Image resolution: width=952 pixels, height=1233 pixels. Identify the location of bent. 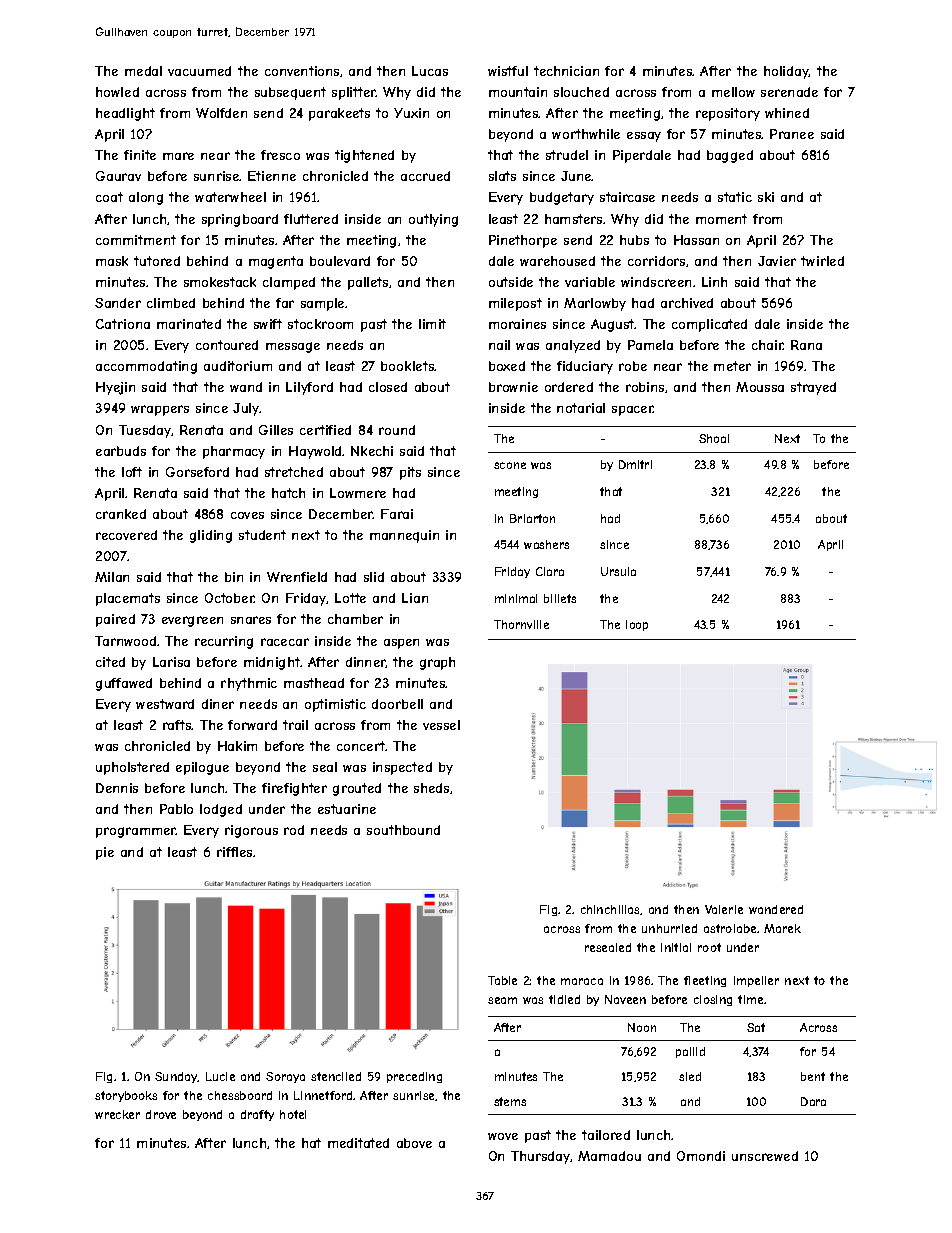
(813, 1076).
